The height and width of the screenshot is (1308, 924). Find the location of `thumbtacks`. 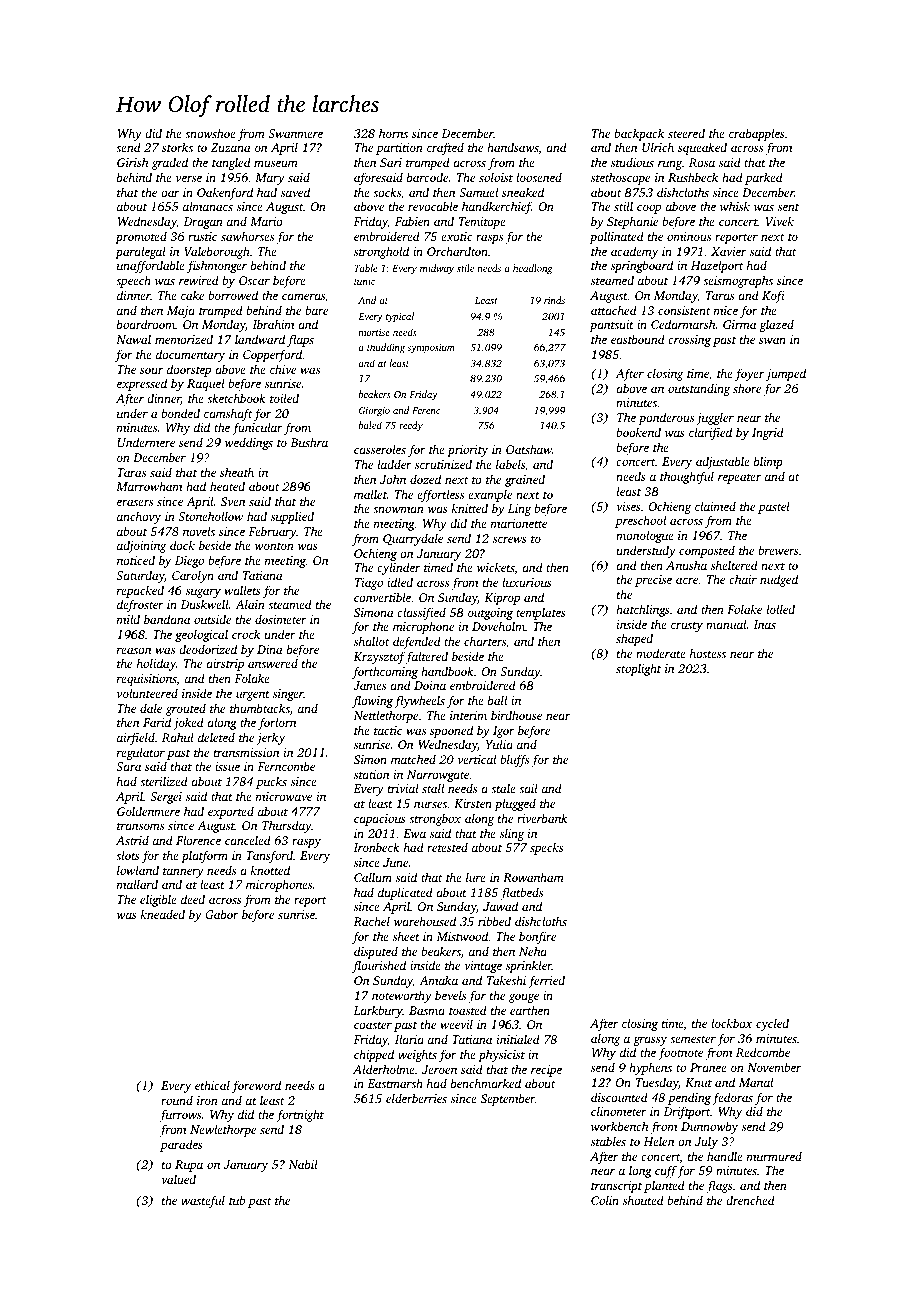

thumbtacks is located at coordinates (260, 708).
